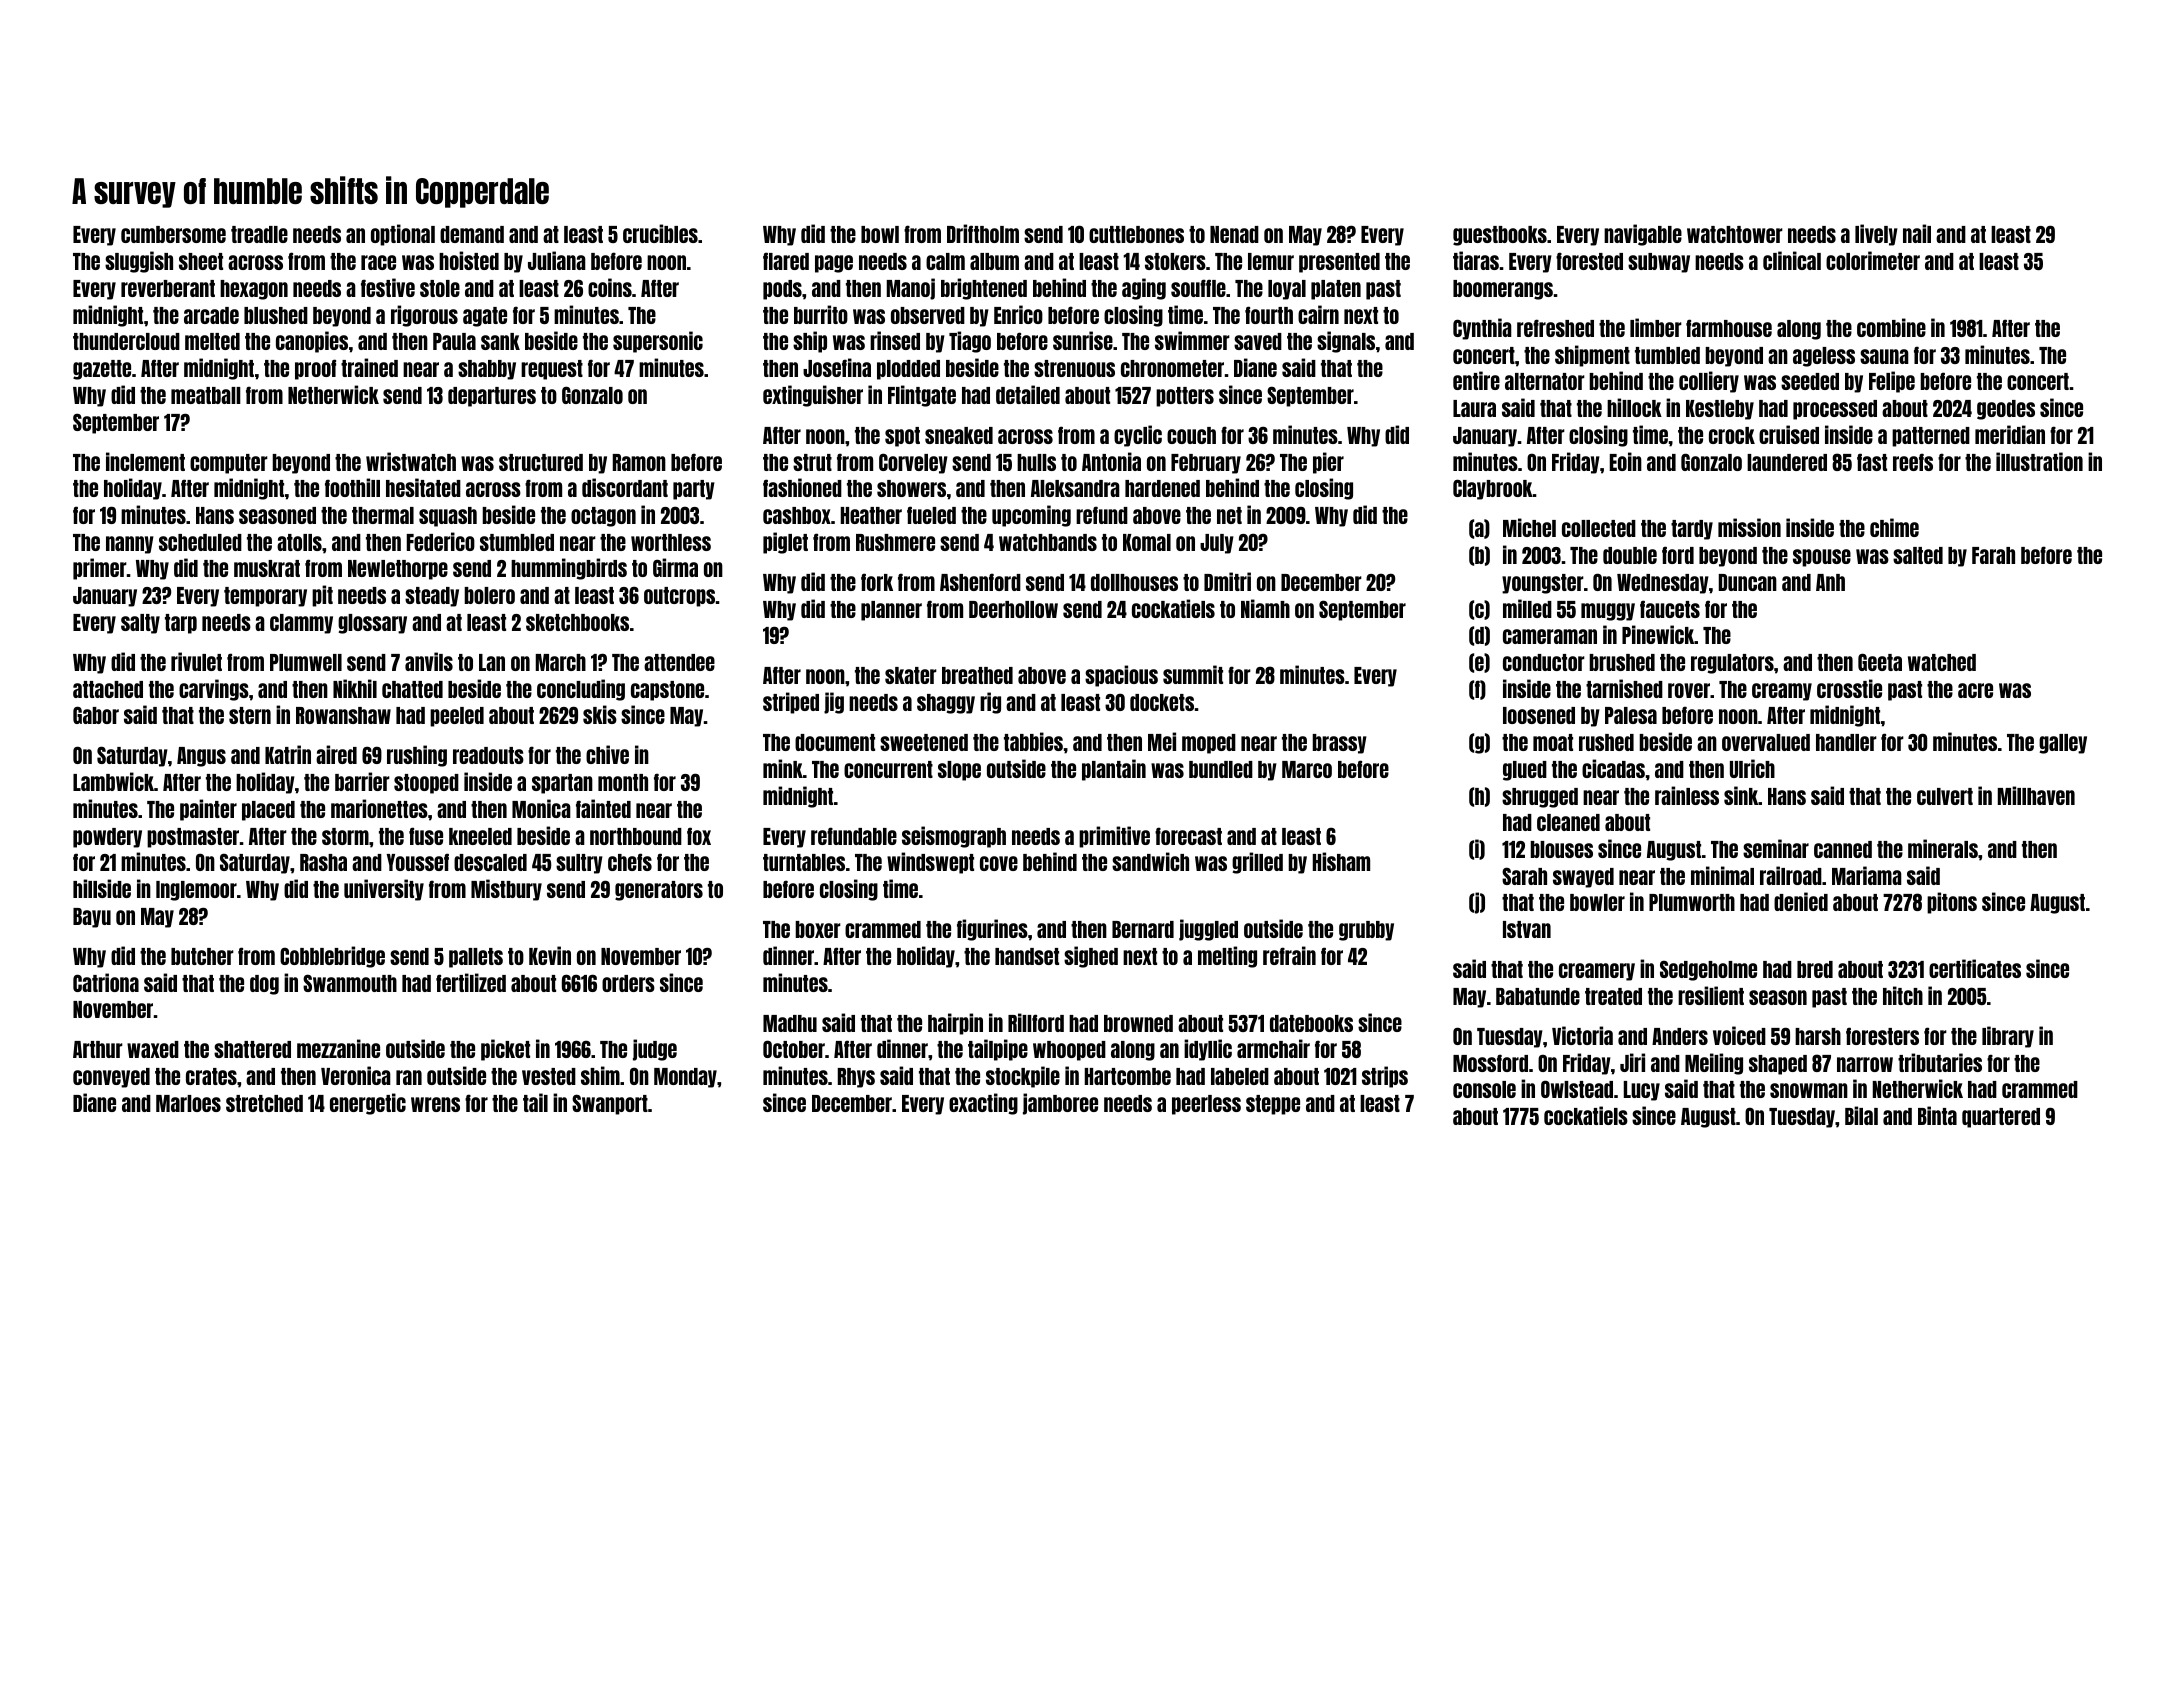 This document has height=1683, width=2178. What do you see at coordinates (1474, 408) in the document?
I see `Laura` at bounding box center [1474, 408].
